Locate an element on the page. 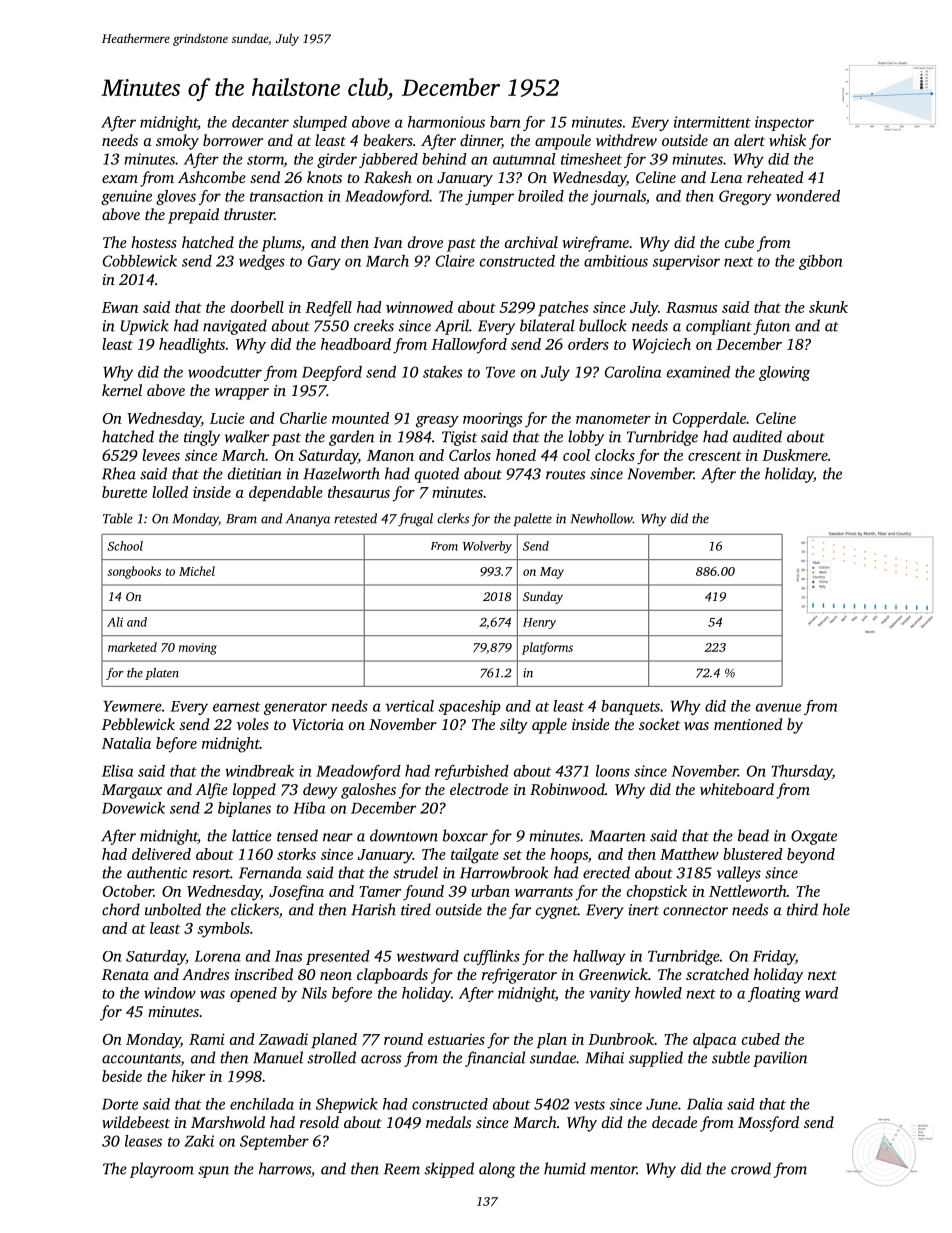 This image has width=952, height=1233. Newhollow is located at coordinates (602, 518).
